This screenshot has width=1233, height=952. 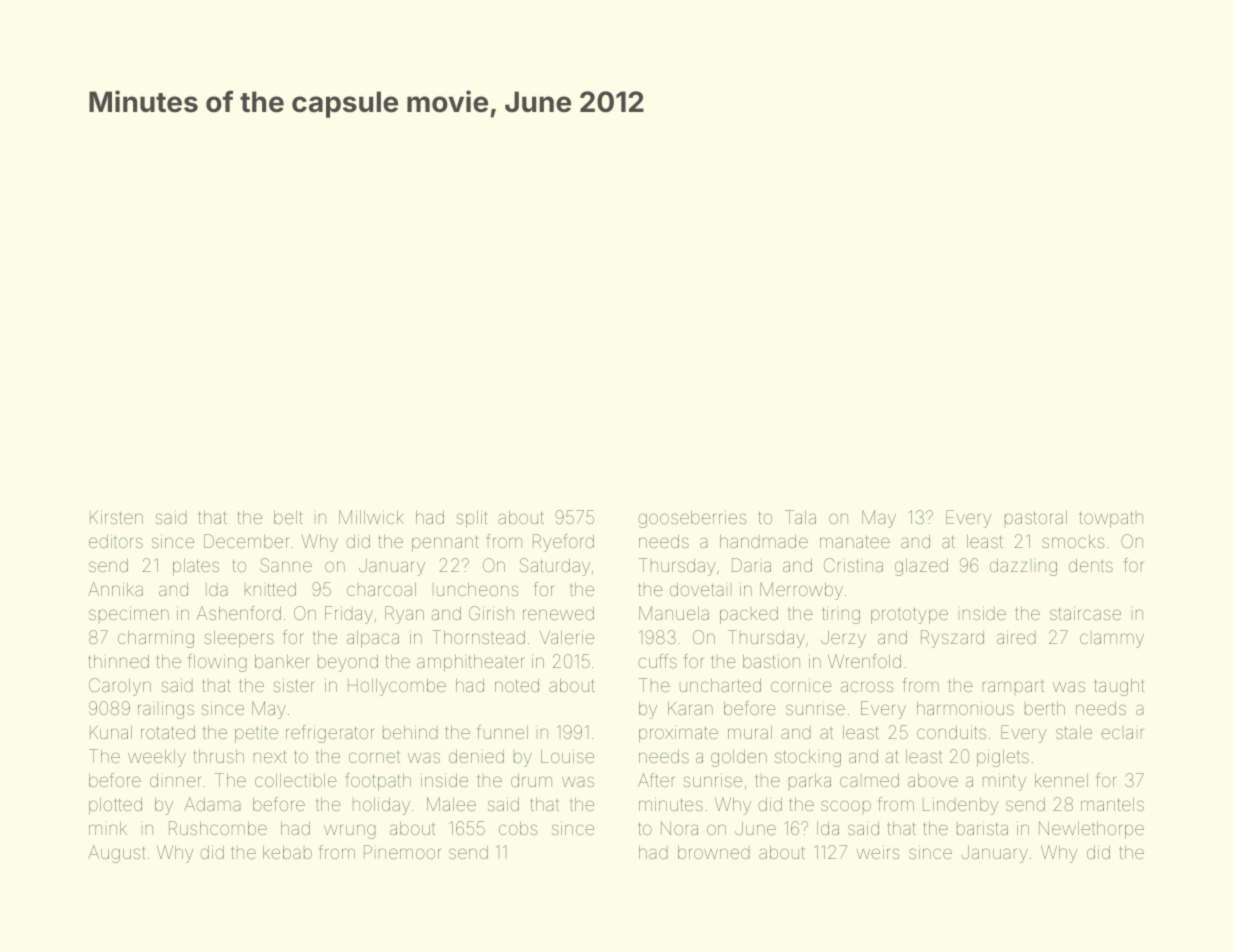 I want to click on mural, so click(x=750, y=732).
